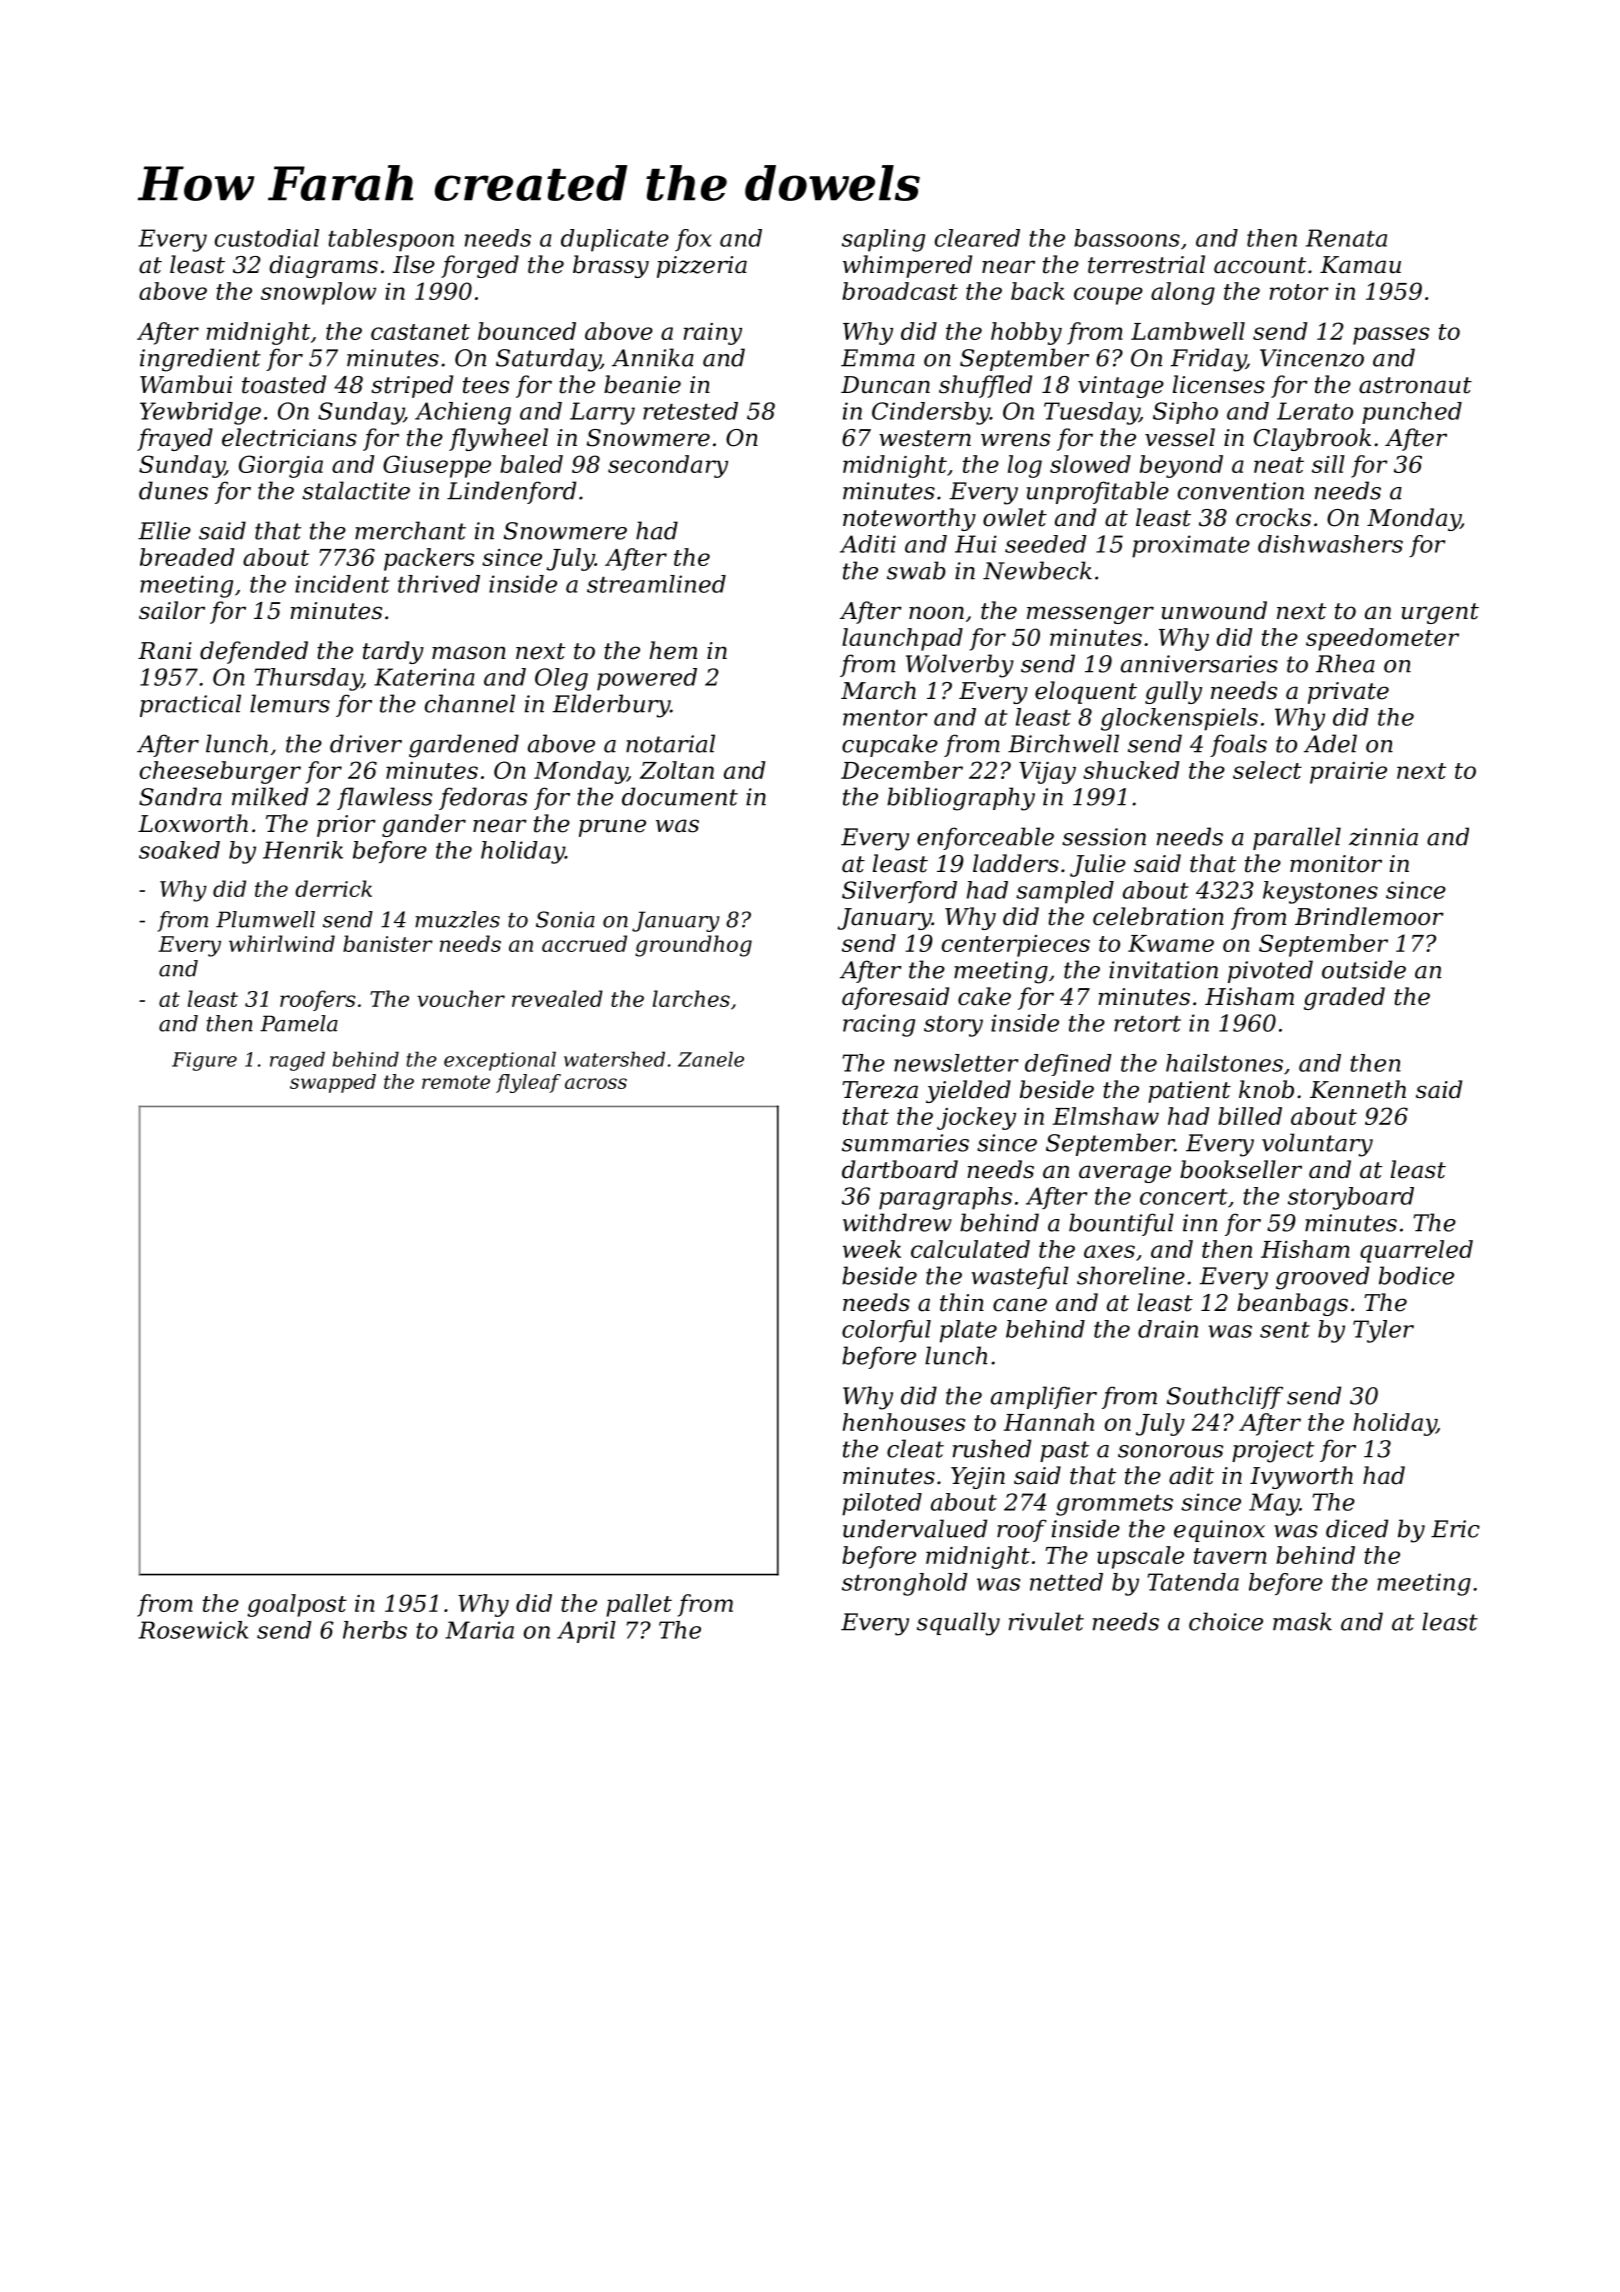 Image resolution: width=1620 pixels, height=2292 pixels. I want to click on Rosewick, so click(193, 1630).
